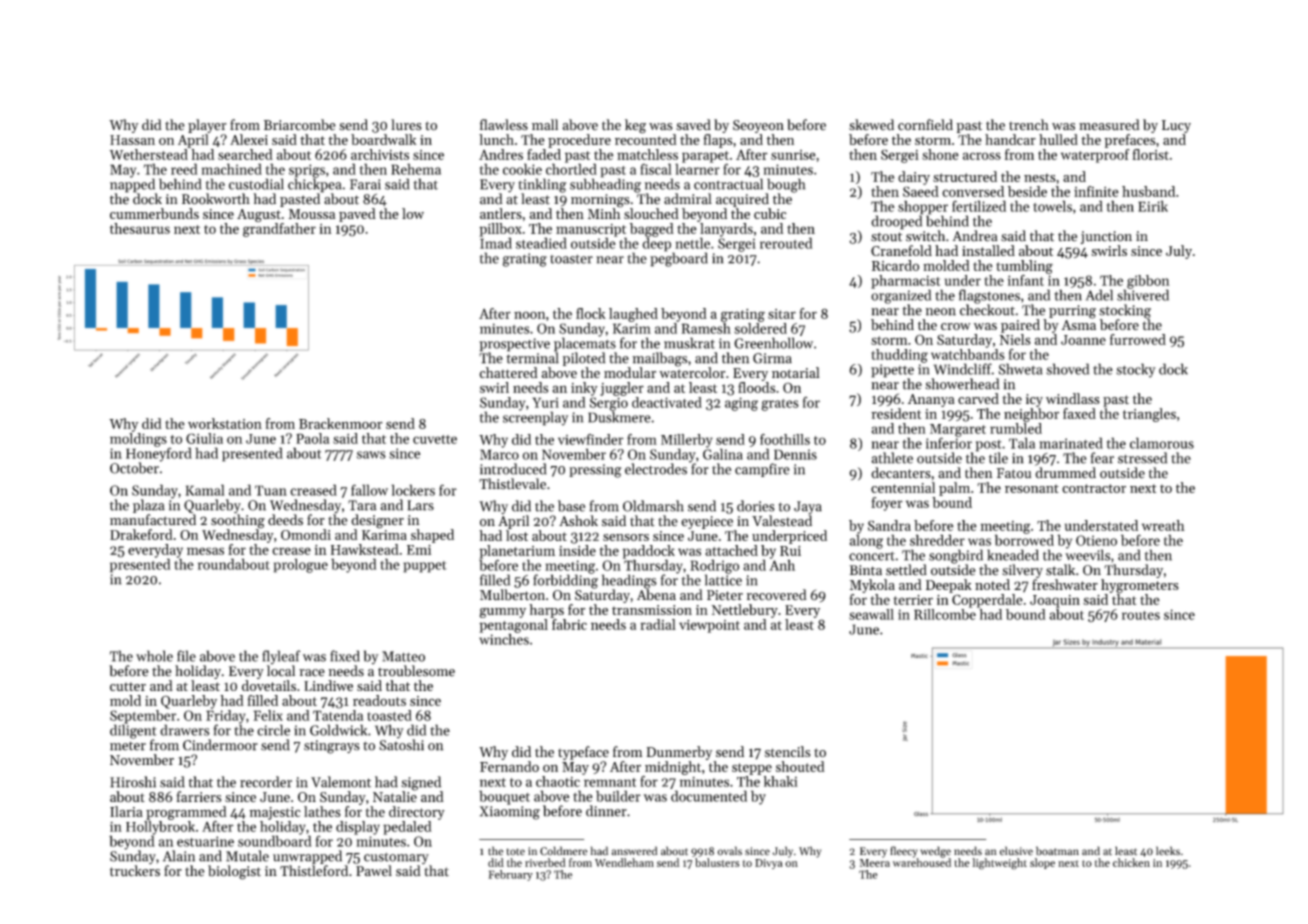  I want to click on triangles, so click(1149, 415).
